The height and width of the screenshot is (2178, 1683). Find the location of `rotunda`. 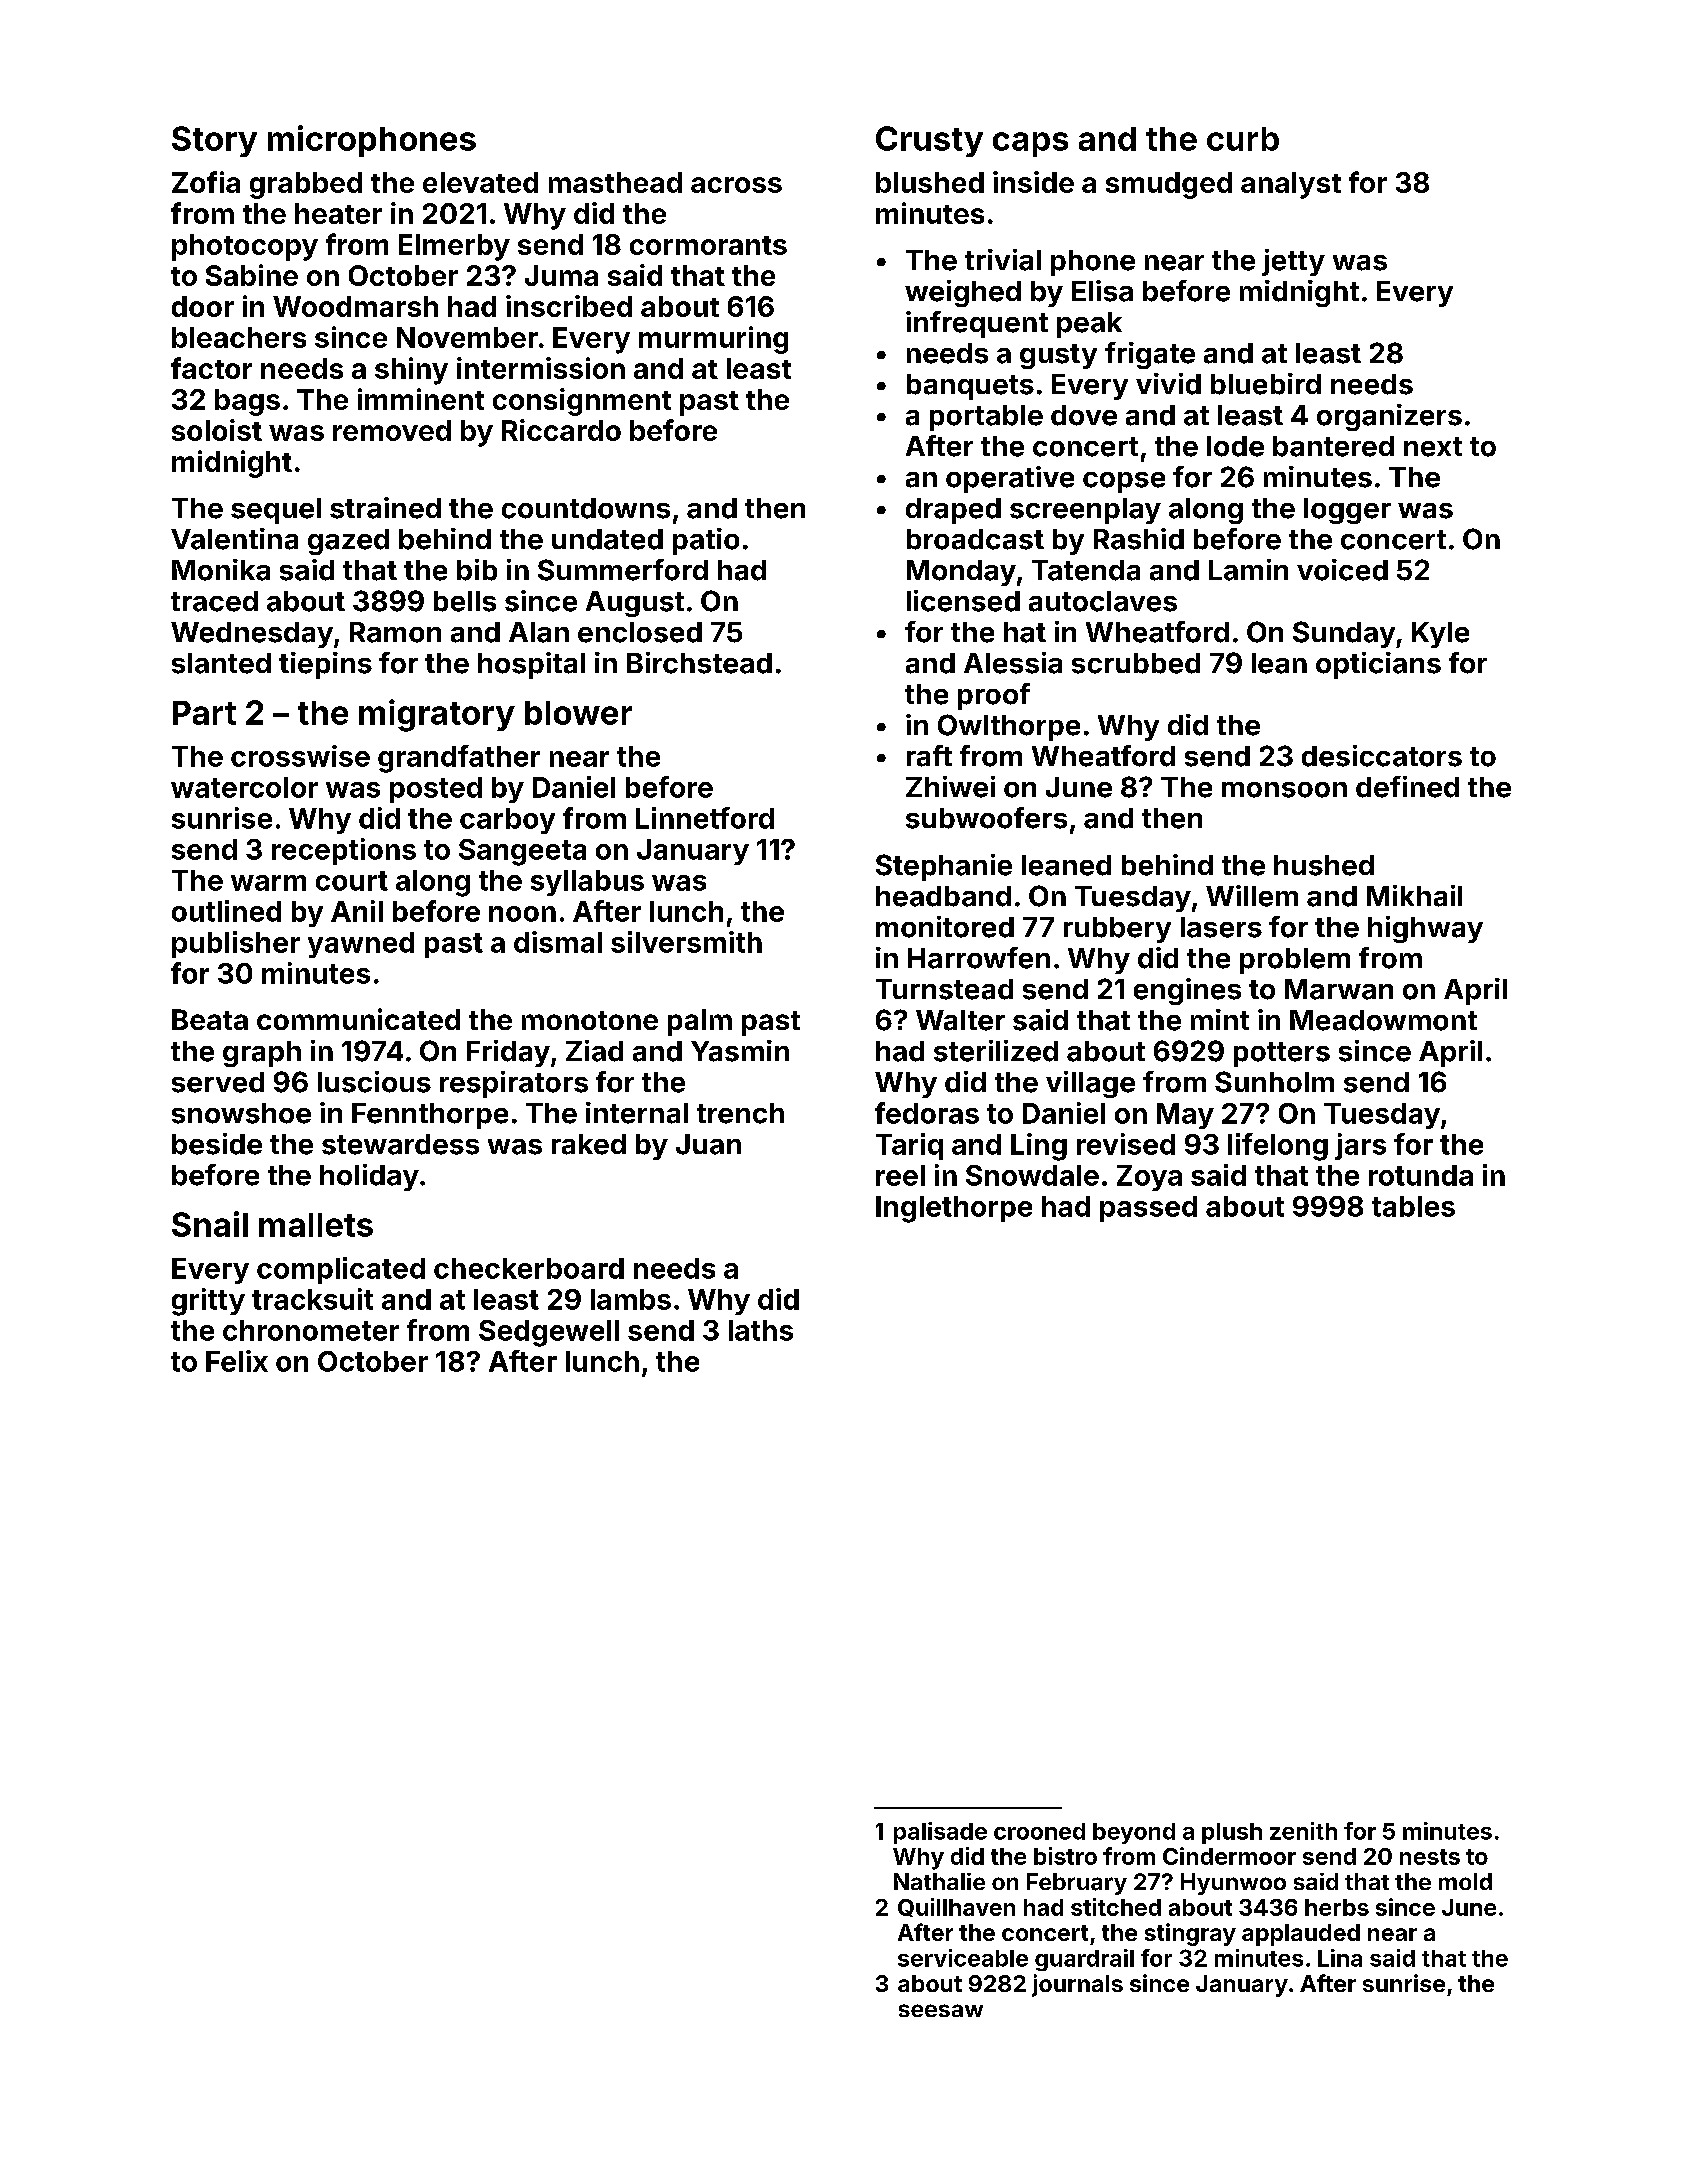

rotunda is located at coordinates (1421, 1175).
